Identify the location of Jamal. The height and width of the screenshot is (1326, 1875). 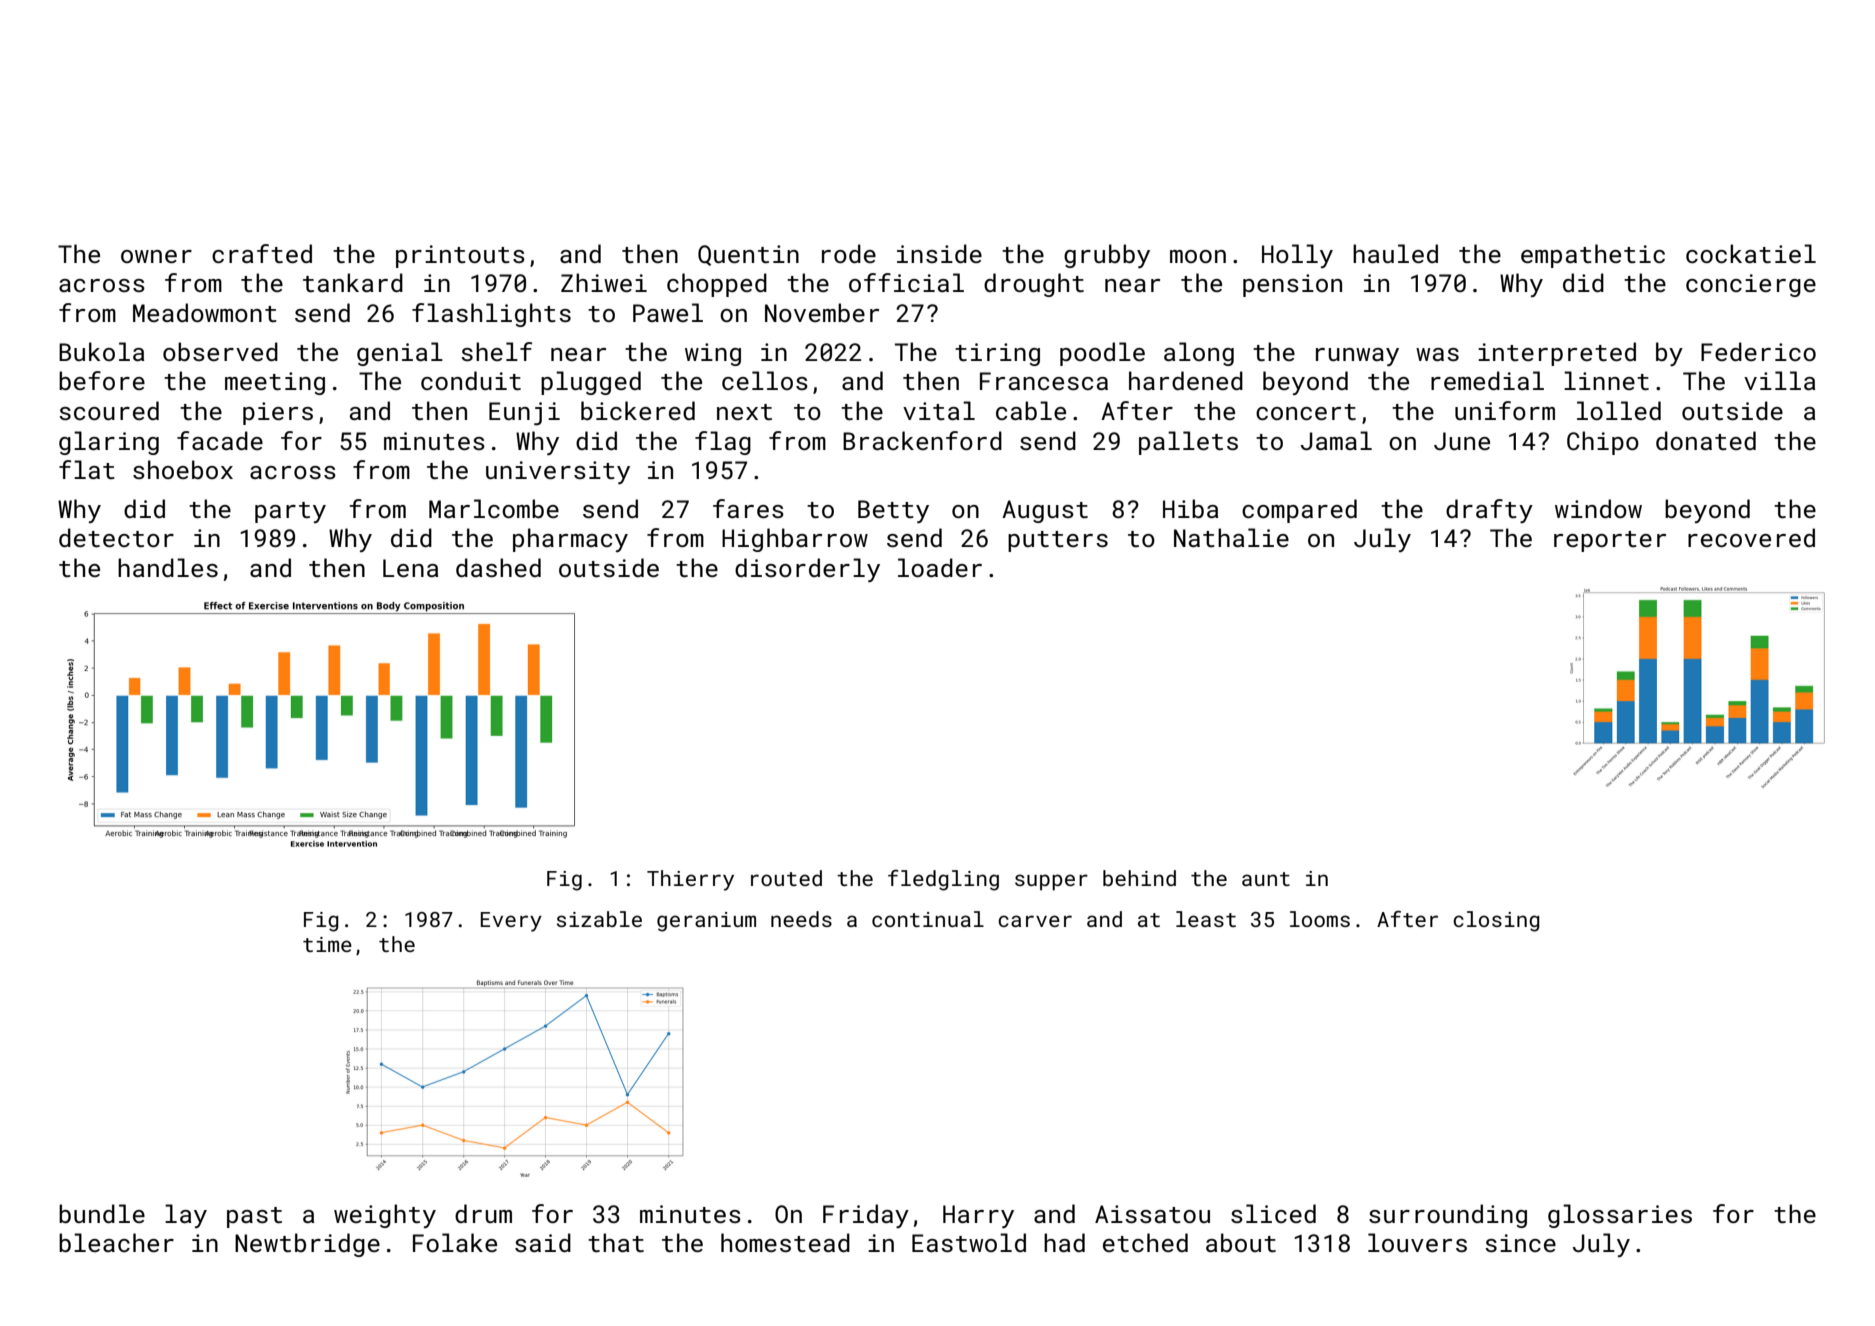
(1336, 440).
